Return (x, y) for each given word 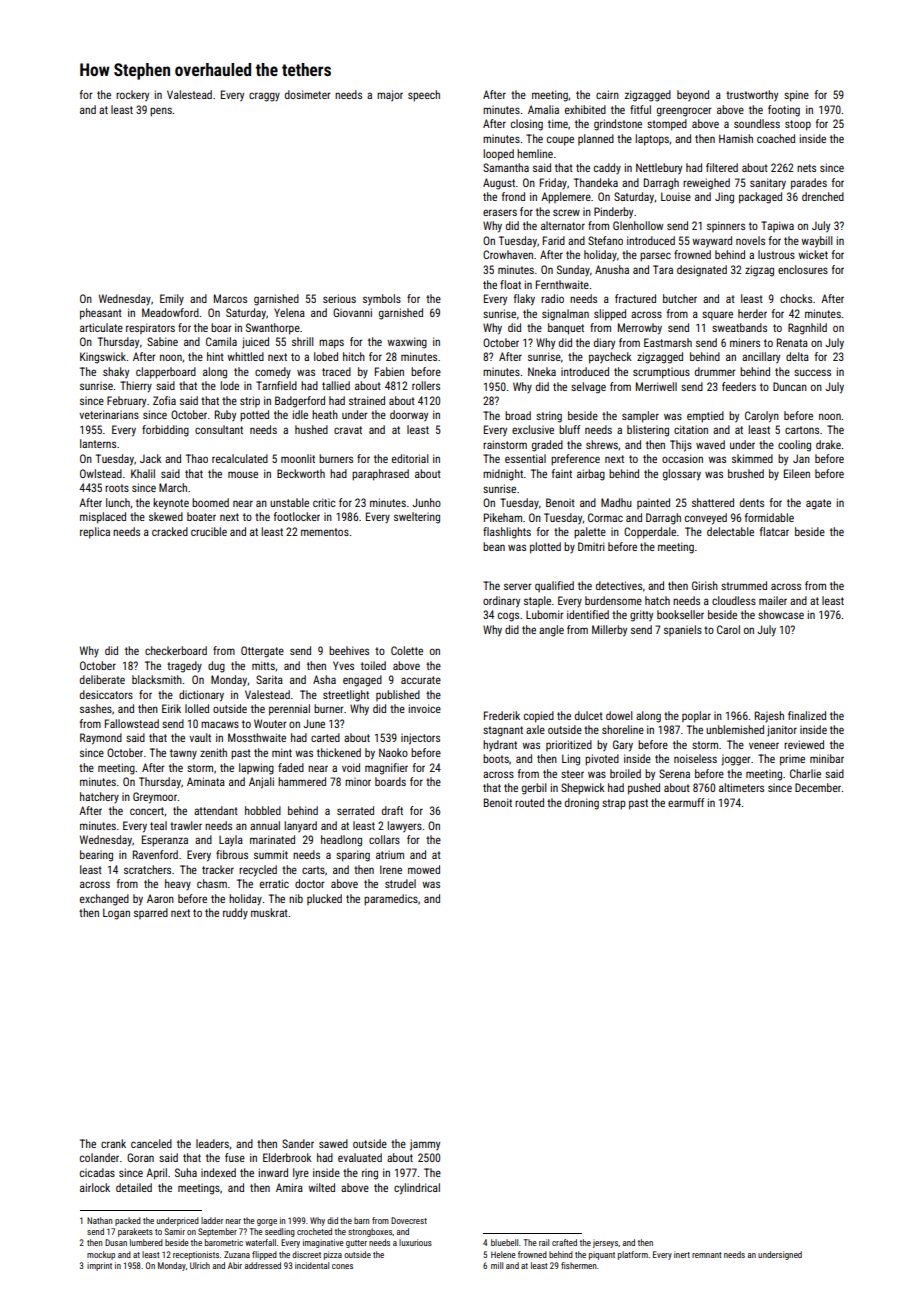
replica (95, 533)
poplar (696, 717)
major (390, 96)
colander (99, 1157)
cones (342, 1266)
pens (161, 112)
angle (551, 631)
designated (702, 271)
